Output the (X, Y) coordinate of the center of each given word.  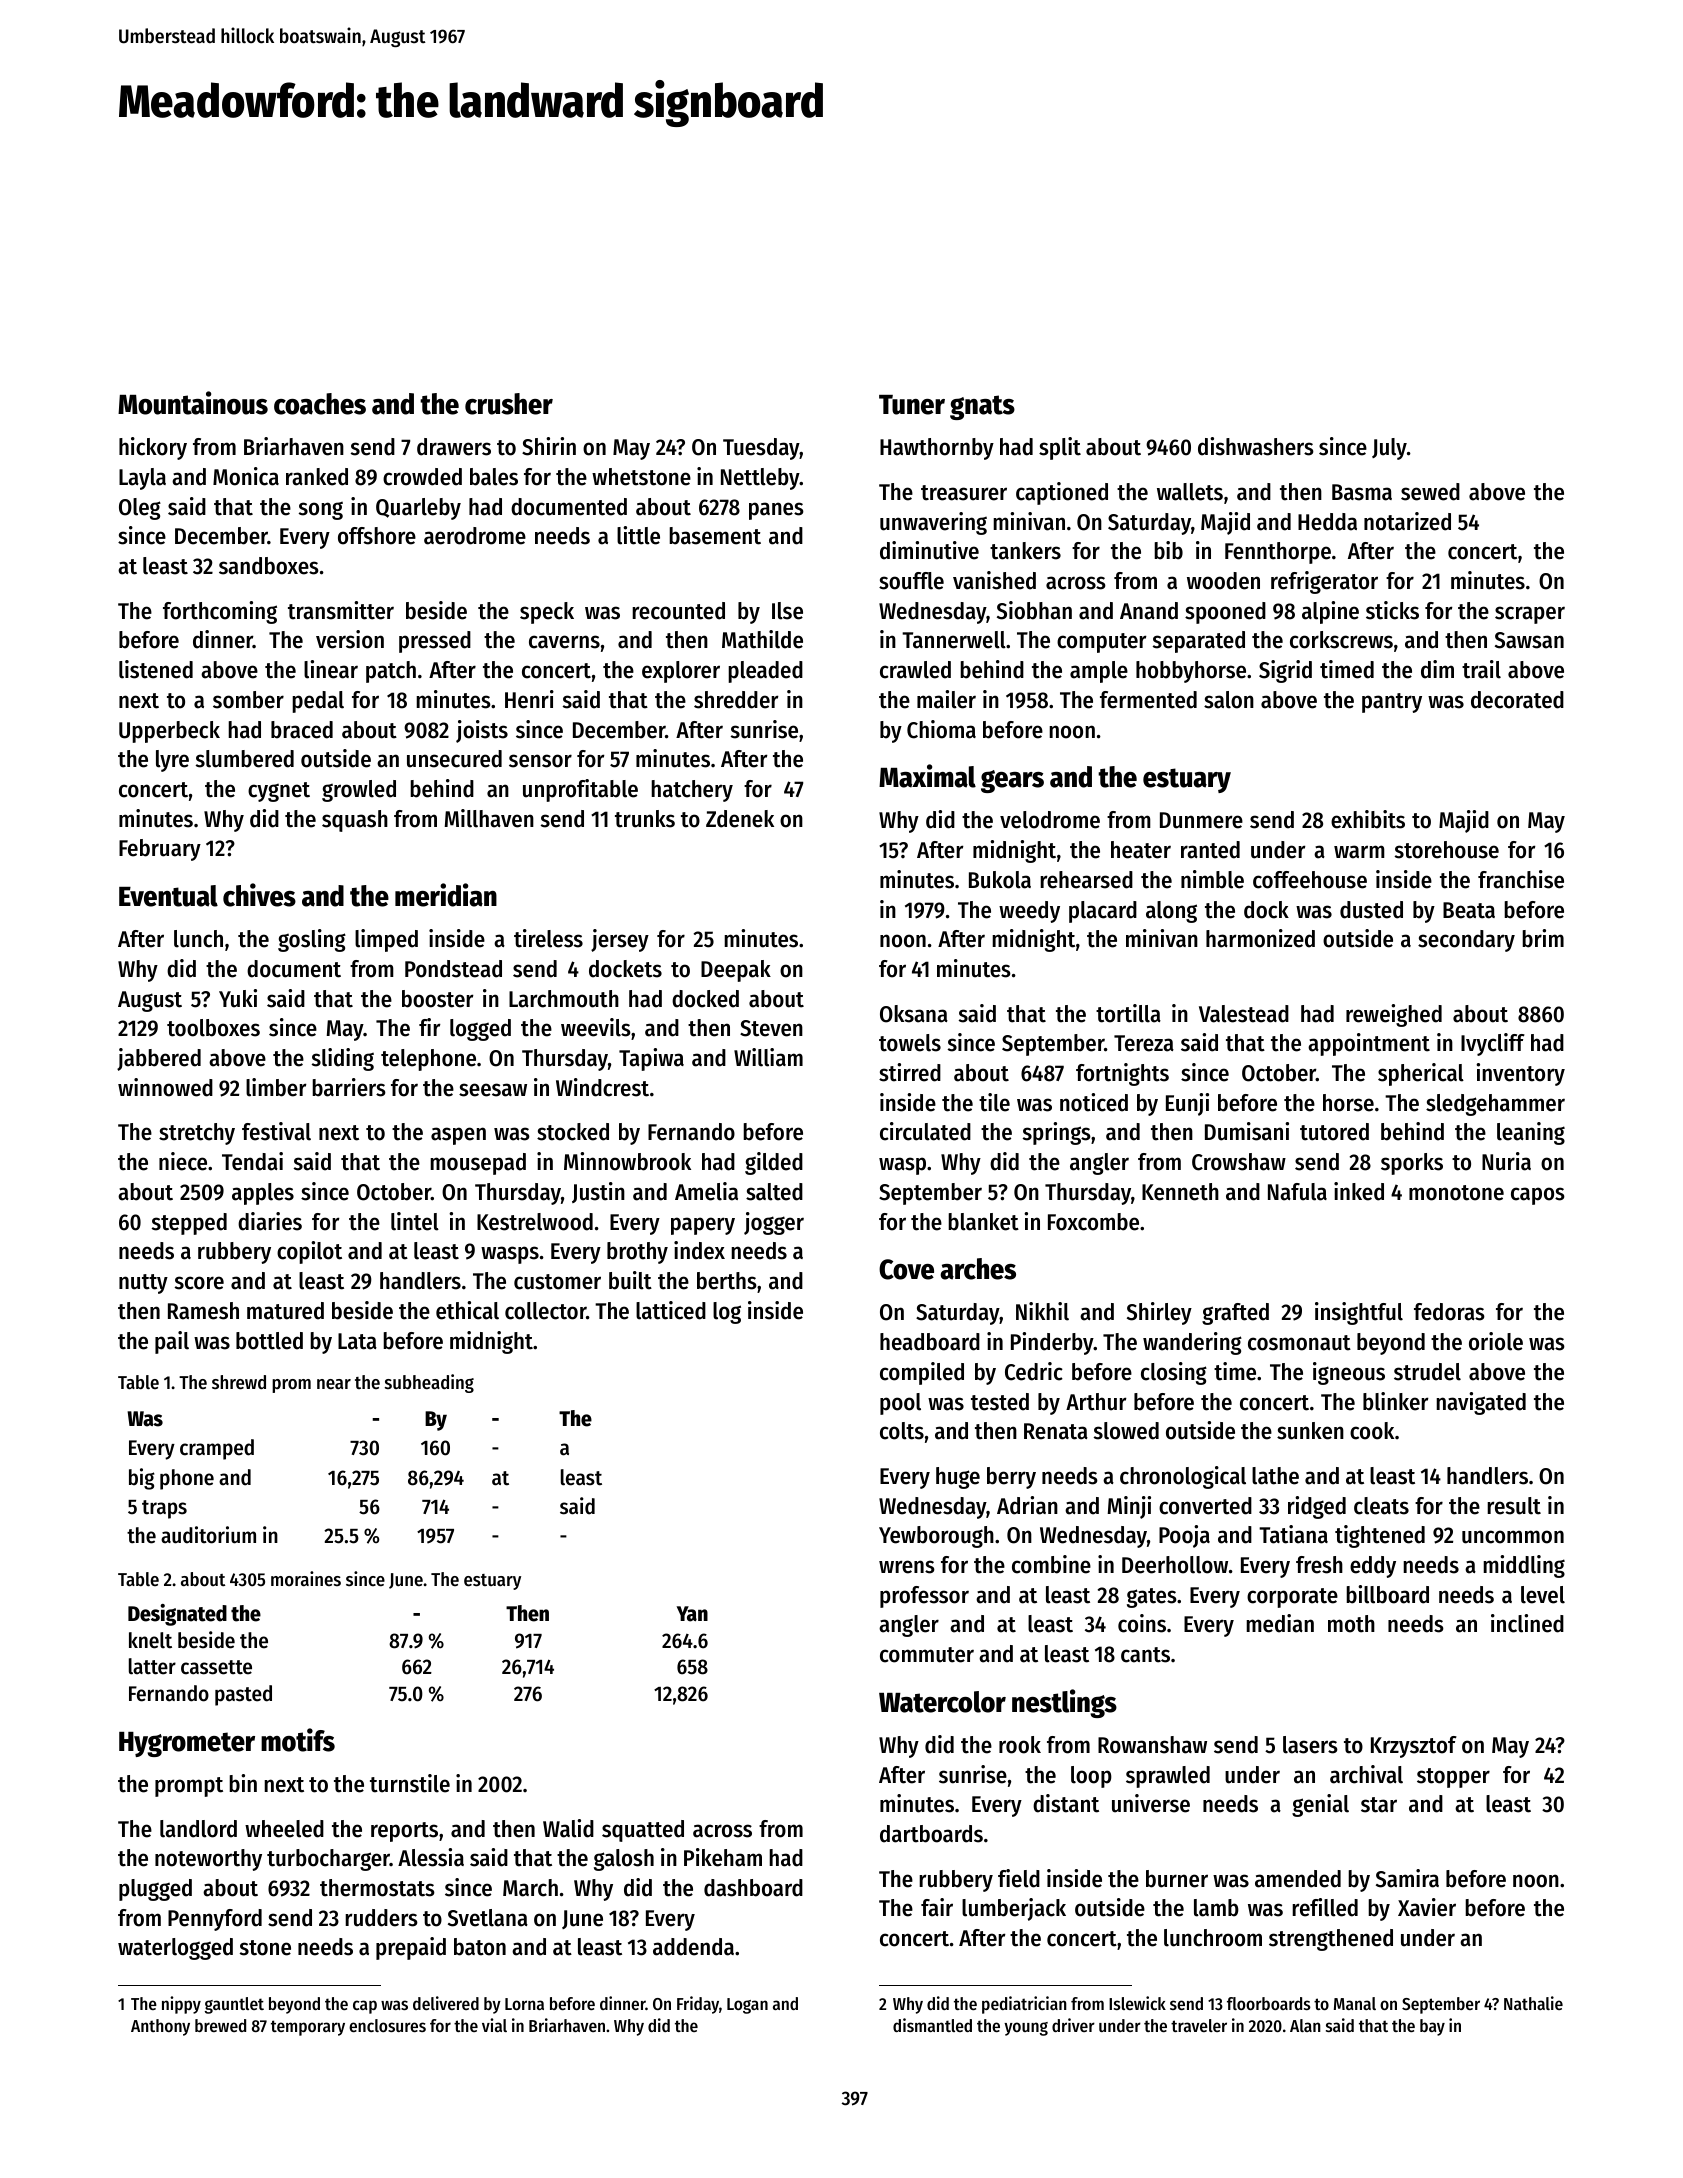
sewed (1430, 492)
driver (1073, 2025)
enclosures (387, 2025)
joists (482, 731)
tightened (1380, 1536)
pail (172, 1342)
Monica (246, 476)
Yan (692, 1614)
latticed (671, 1310)
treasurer (964, 493)
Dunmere (1201, 820)
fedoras (1449, 1312)
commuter (927, 1655)
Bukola (1000, 880)
